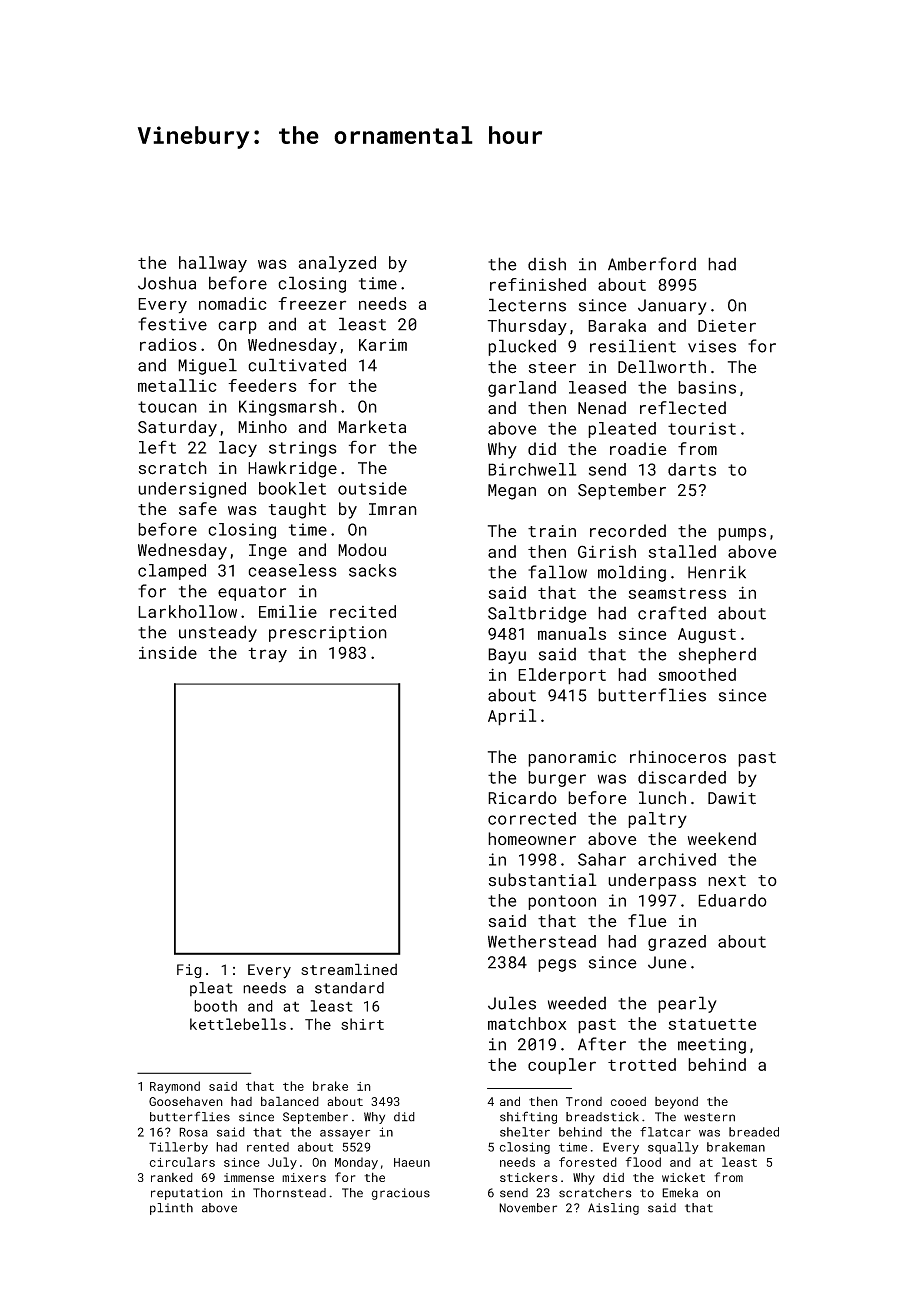 The height and width of the screenshot is (1314, 924). What do you see at coordinates (732, 798) in the screenshot?
I see `Dawit` at bounding box center [732, 798].
